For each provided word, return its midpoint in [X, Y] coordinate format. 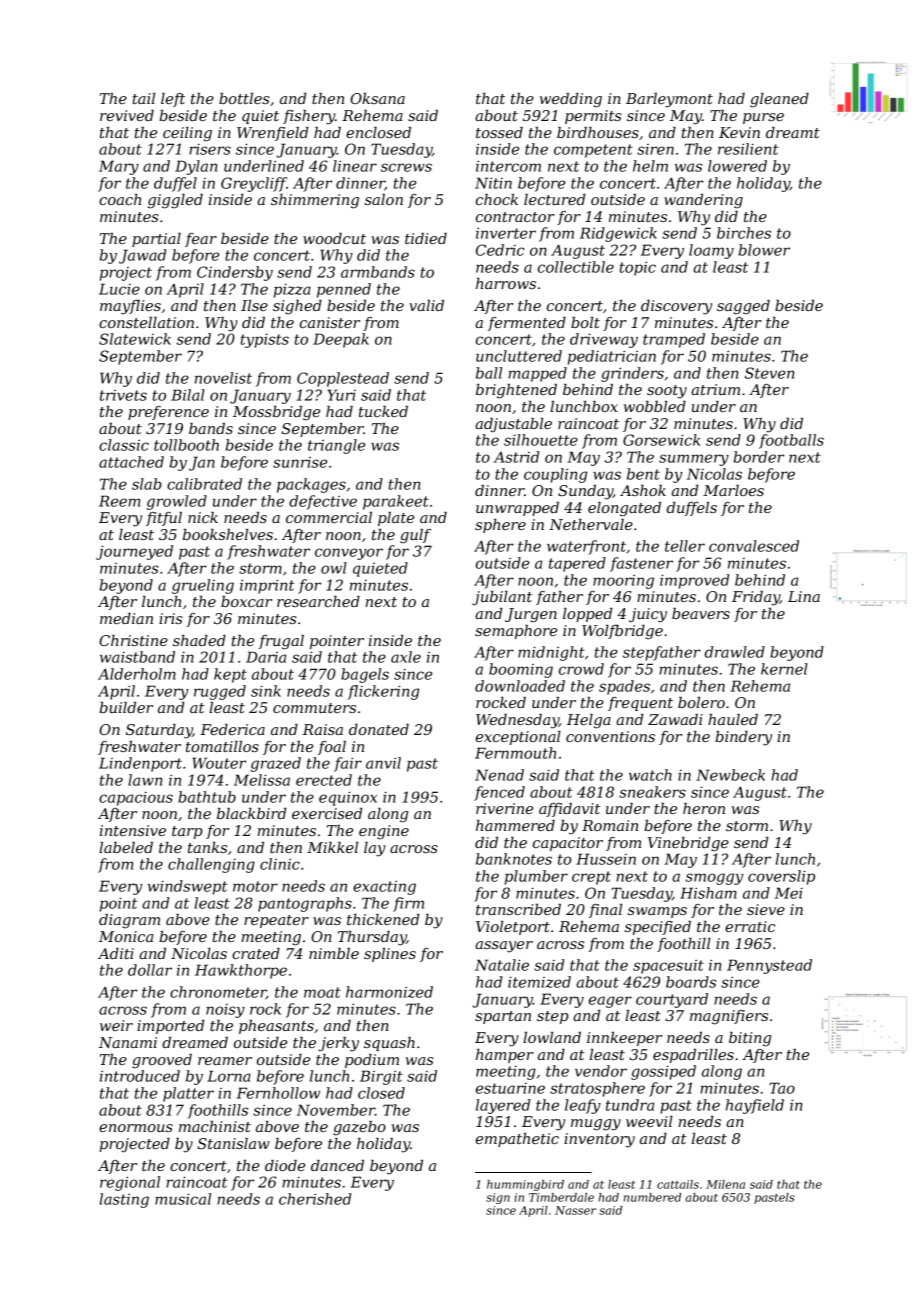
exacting [384, 887]
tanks [207, 847]
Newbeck [730, 775]
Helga [589, 721]
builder [126, 707]
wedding [571, 100]
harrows [506, 283]
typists [265, 341]
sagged [743, 307]
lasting [124, 1200]
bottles [244, 98]
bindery [743, 738]
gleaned [779, 100]
